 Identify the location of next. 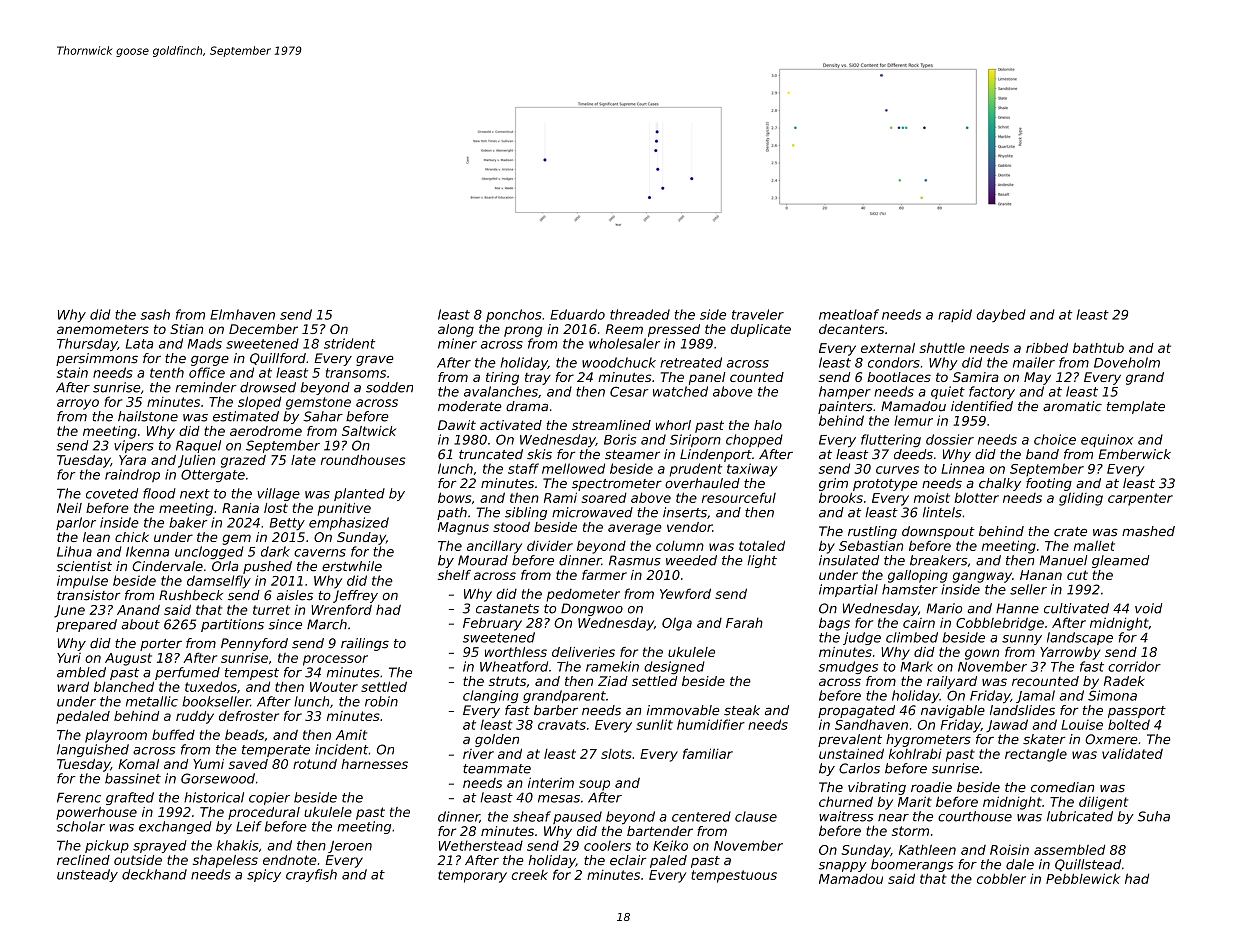
(195, 494).
